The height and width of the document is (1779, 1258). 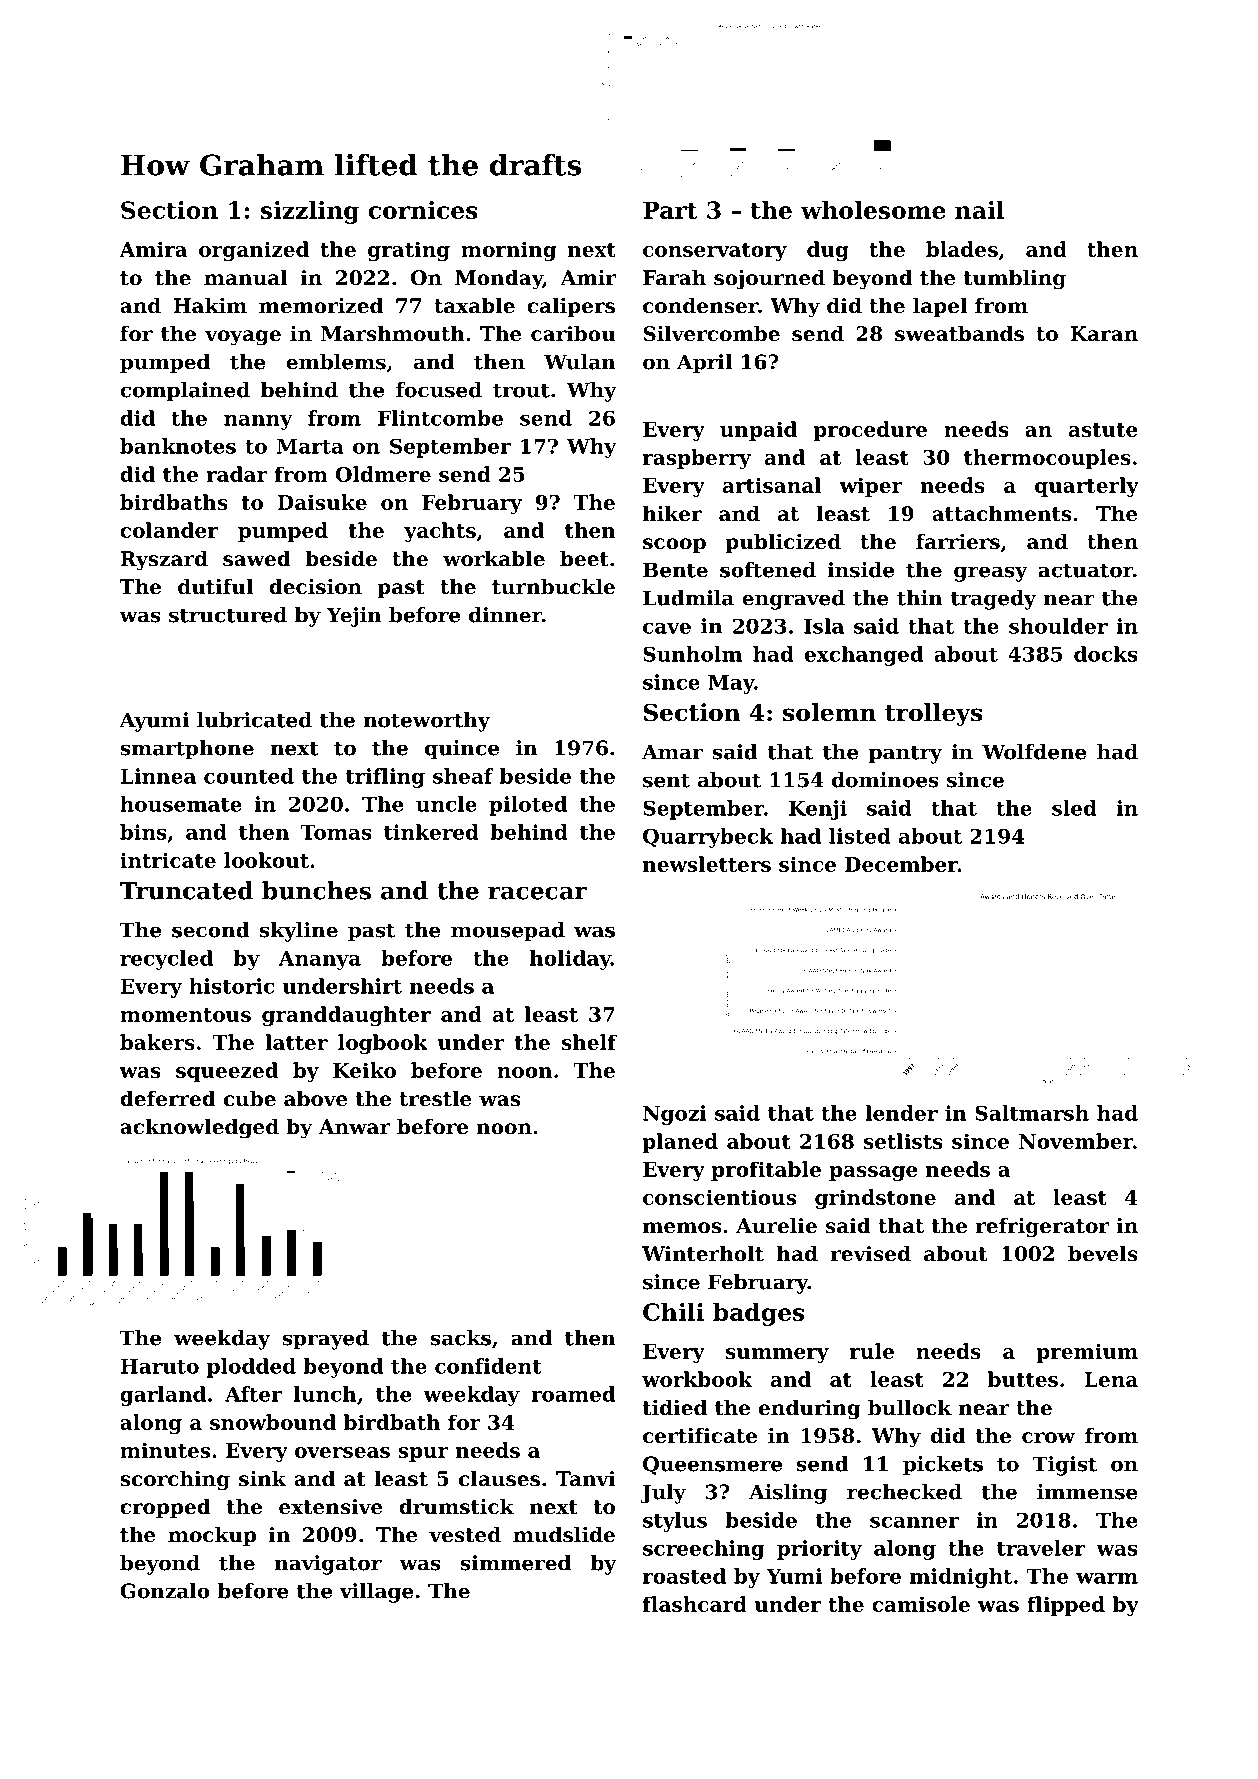 I want to click on noteworthy, so click(x=426, y=722).
